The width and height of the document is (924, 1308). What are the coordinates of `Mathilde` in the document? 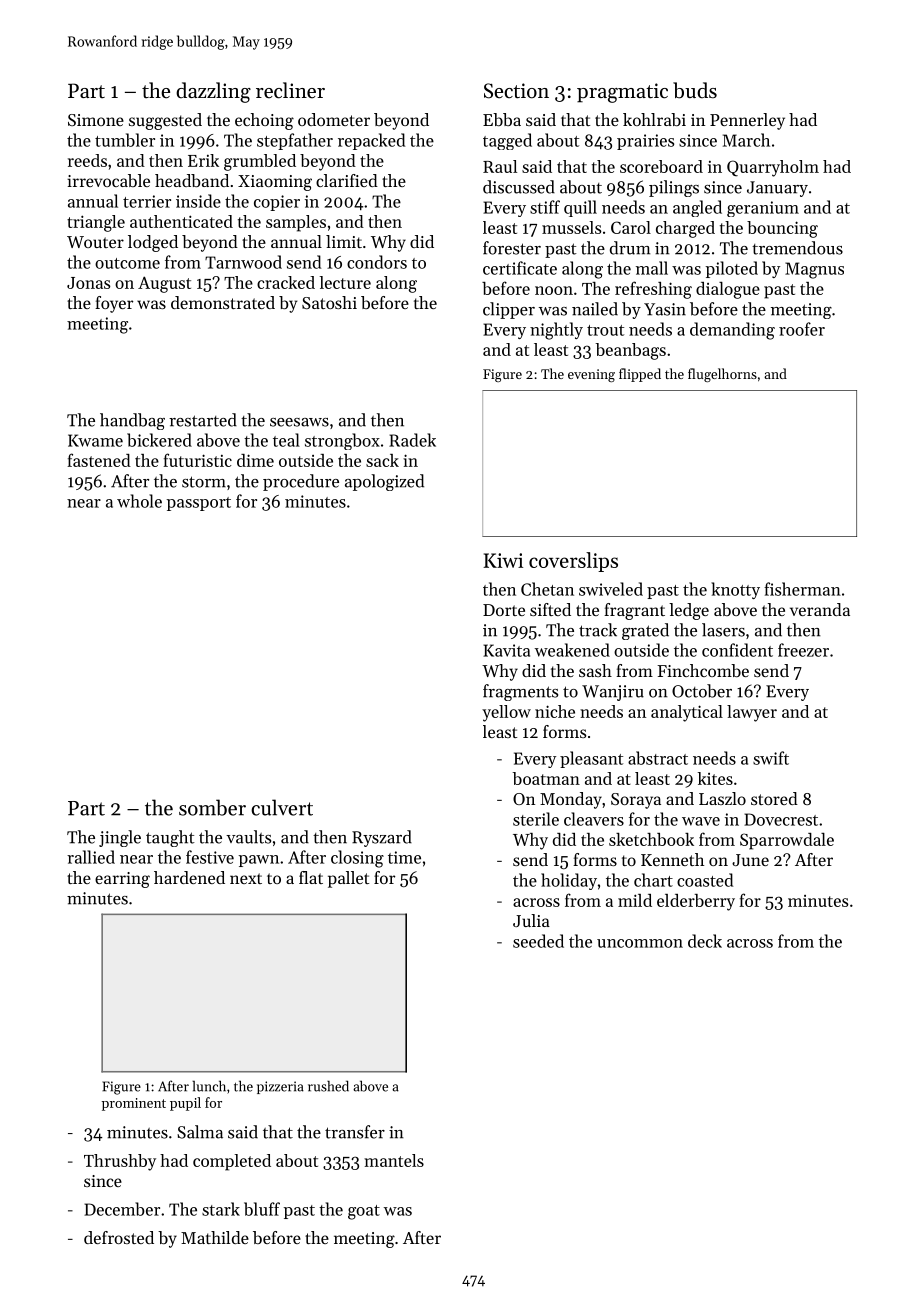 It's located at (215, 1237).
